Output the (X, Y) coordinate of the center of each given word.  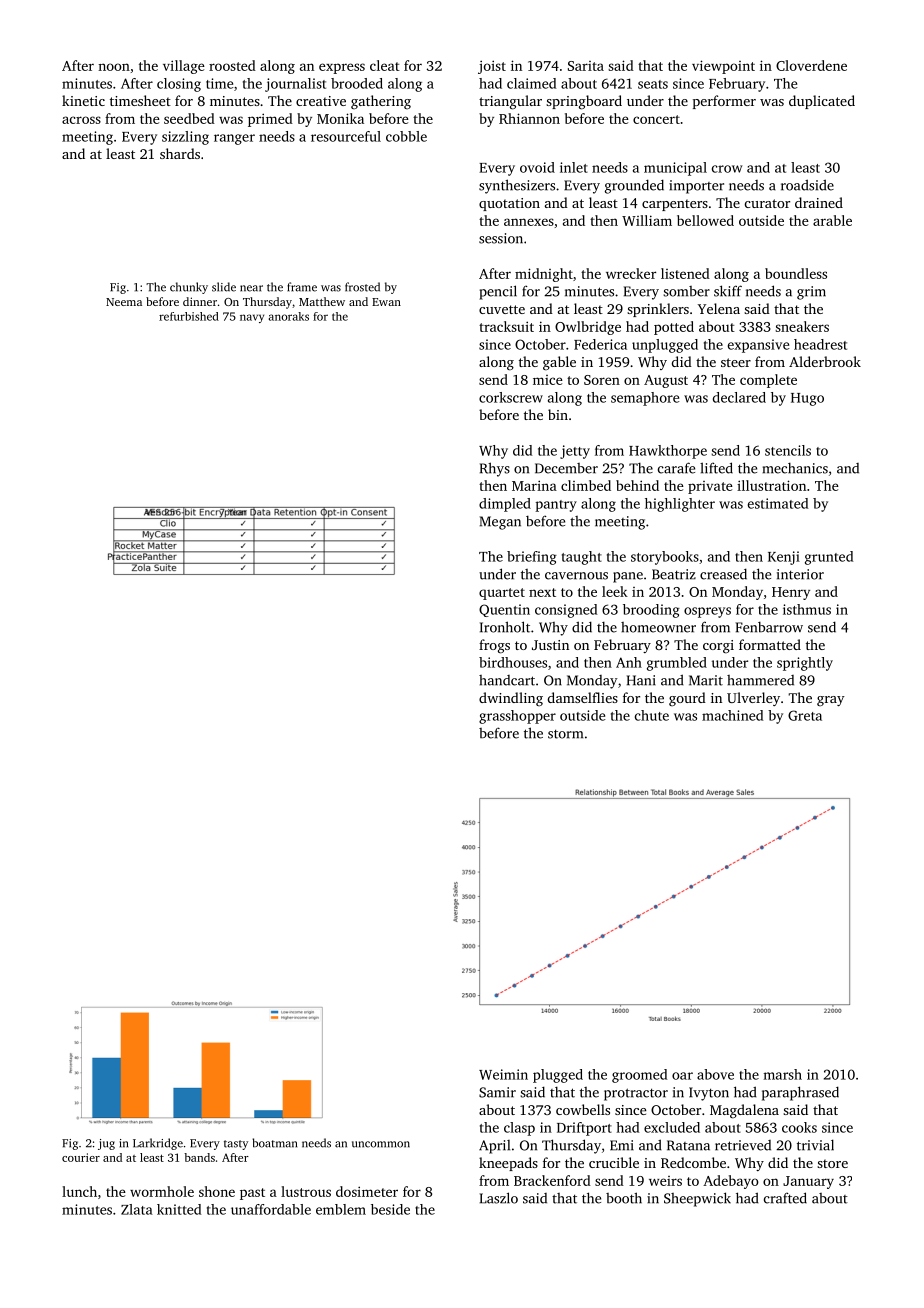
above (715, 1074)
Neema (124, 302)
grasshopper (517, 717)
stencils (788, 450)
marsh (783, 1074)
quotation (509, 204)
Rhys (495, 469)
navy (252, 318)
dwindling (511, 699)
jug (106, 1144)
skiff (728, 291)
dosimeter (367, 1191)
